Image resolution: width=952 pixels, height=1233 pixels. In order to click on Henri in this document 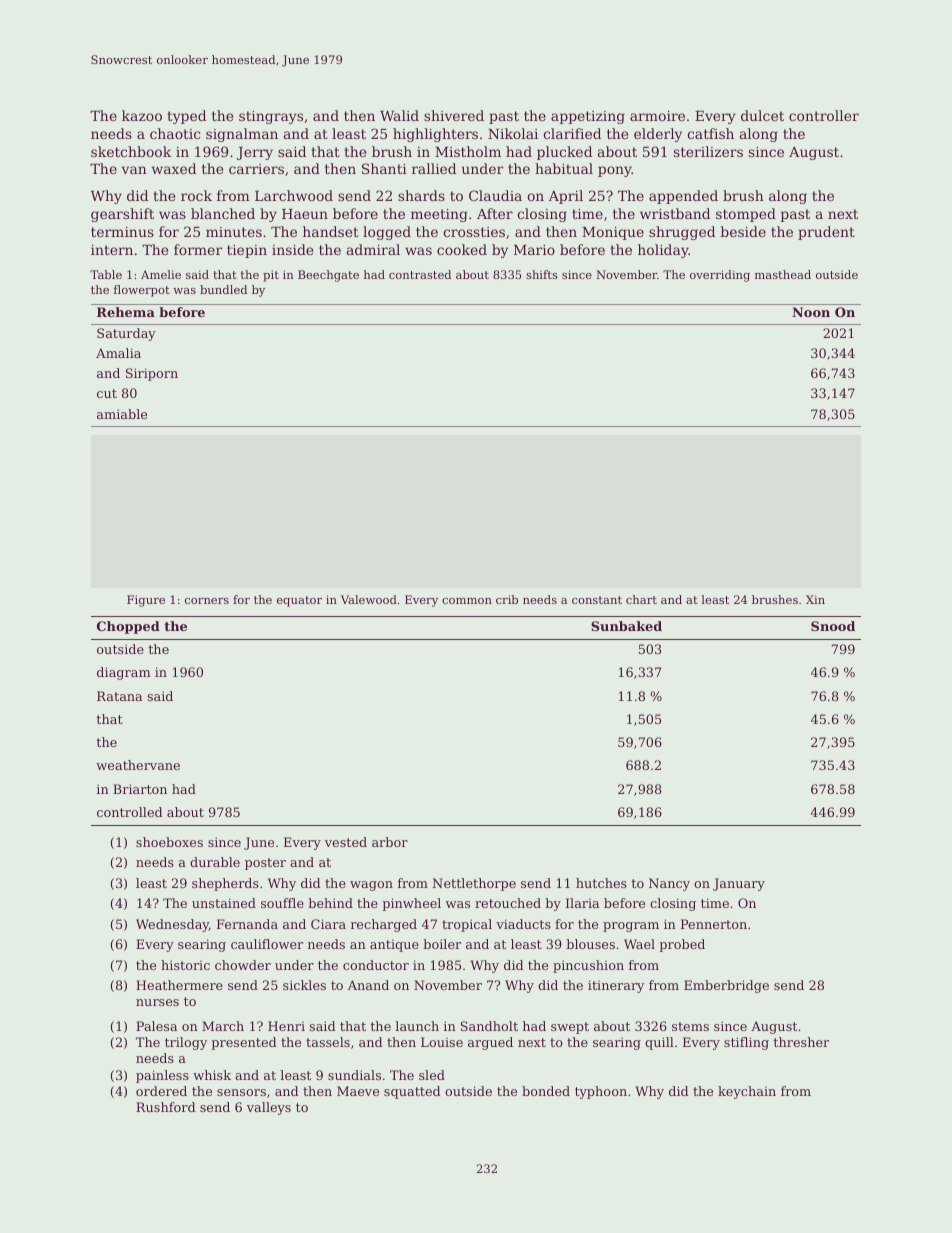, I will do `click(286, 1026)`.
